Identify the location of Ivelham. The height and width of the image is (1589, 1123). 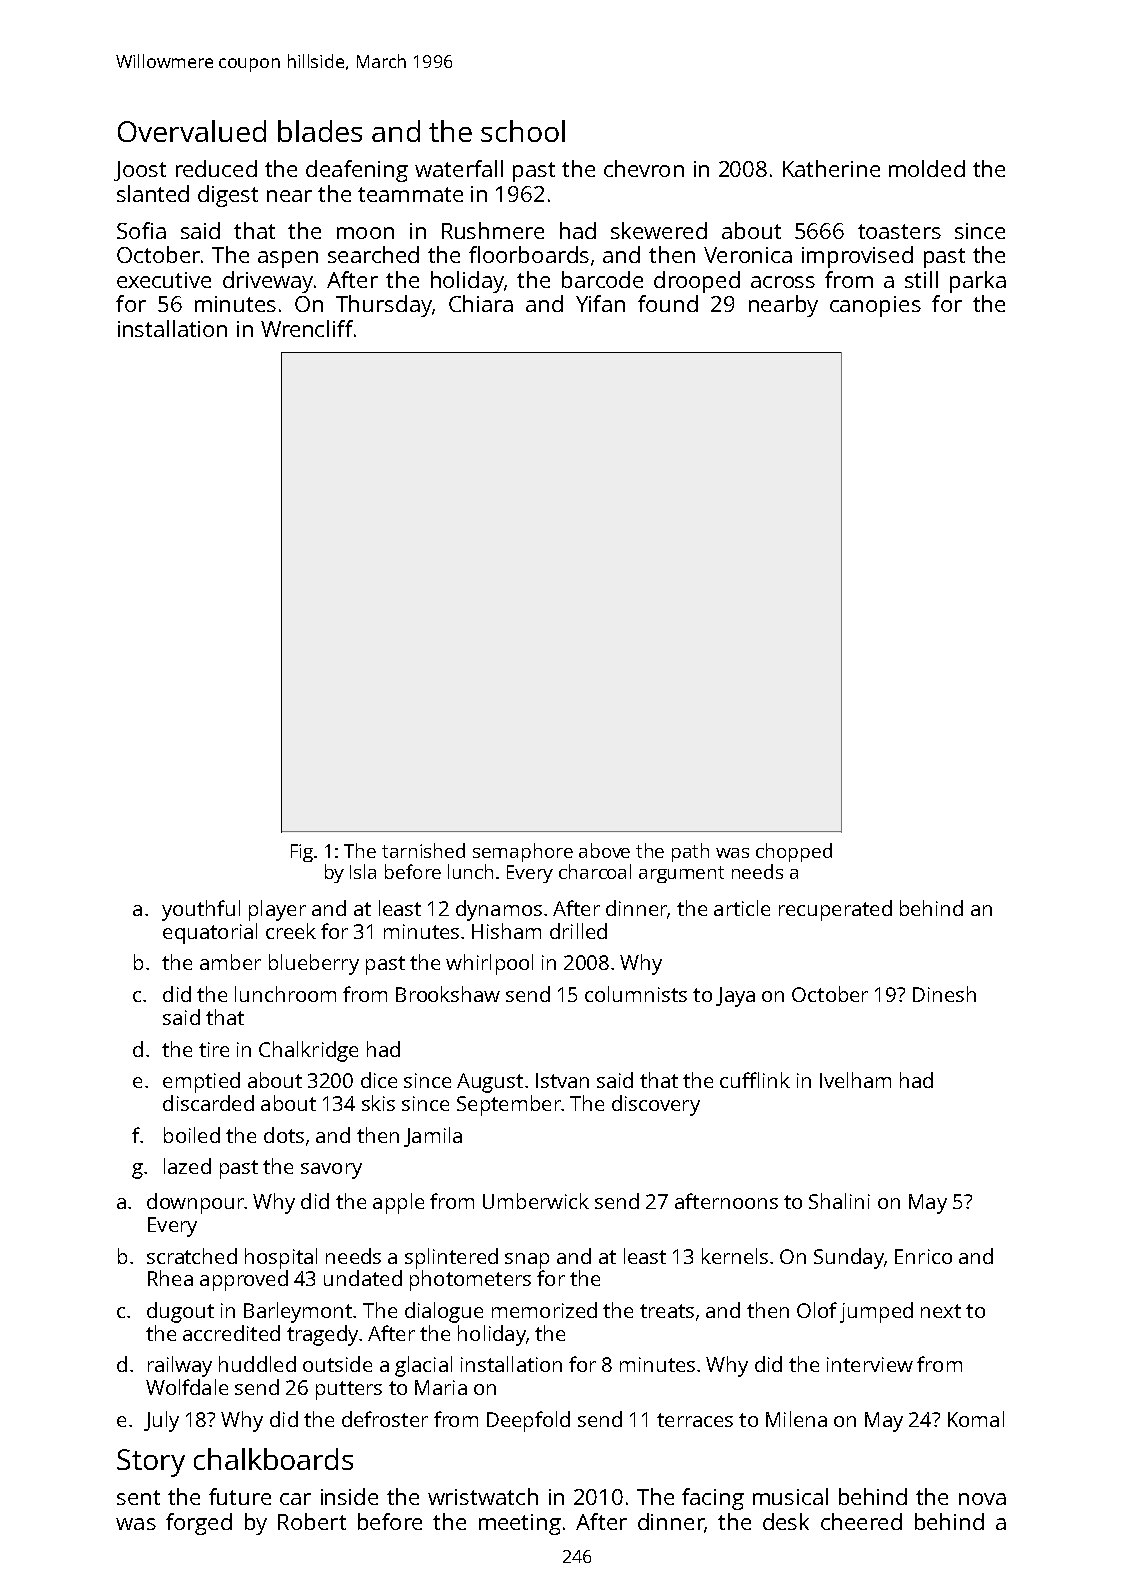
(855, 1080).
